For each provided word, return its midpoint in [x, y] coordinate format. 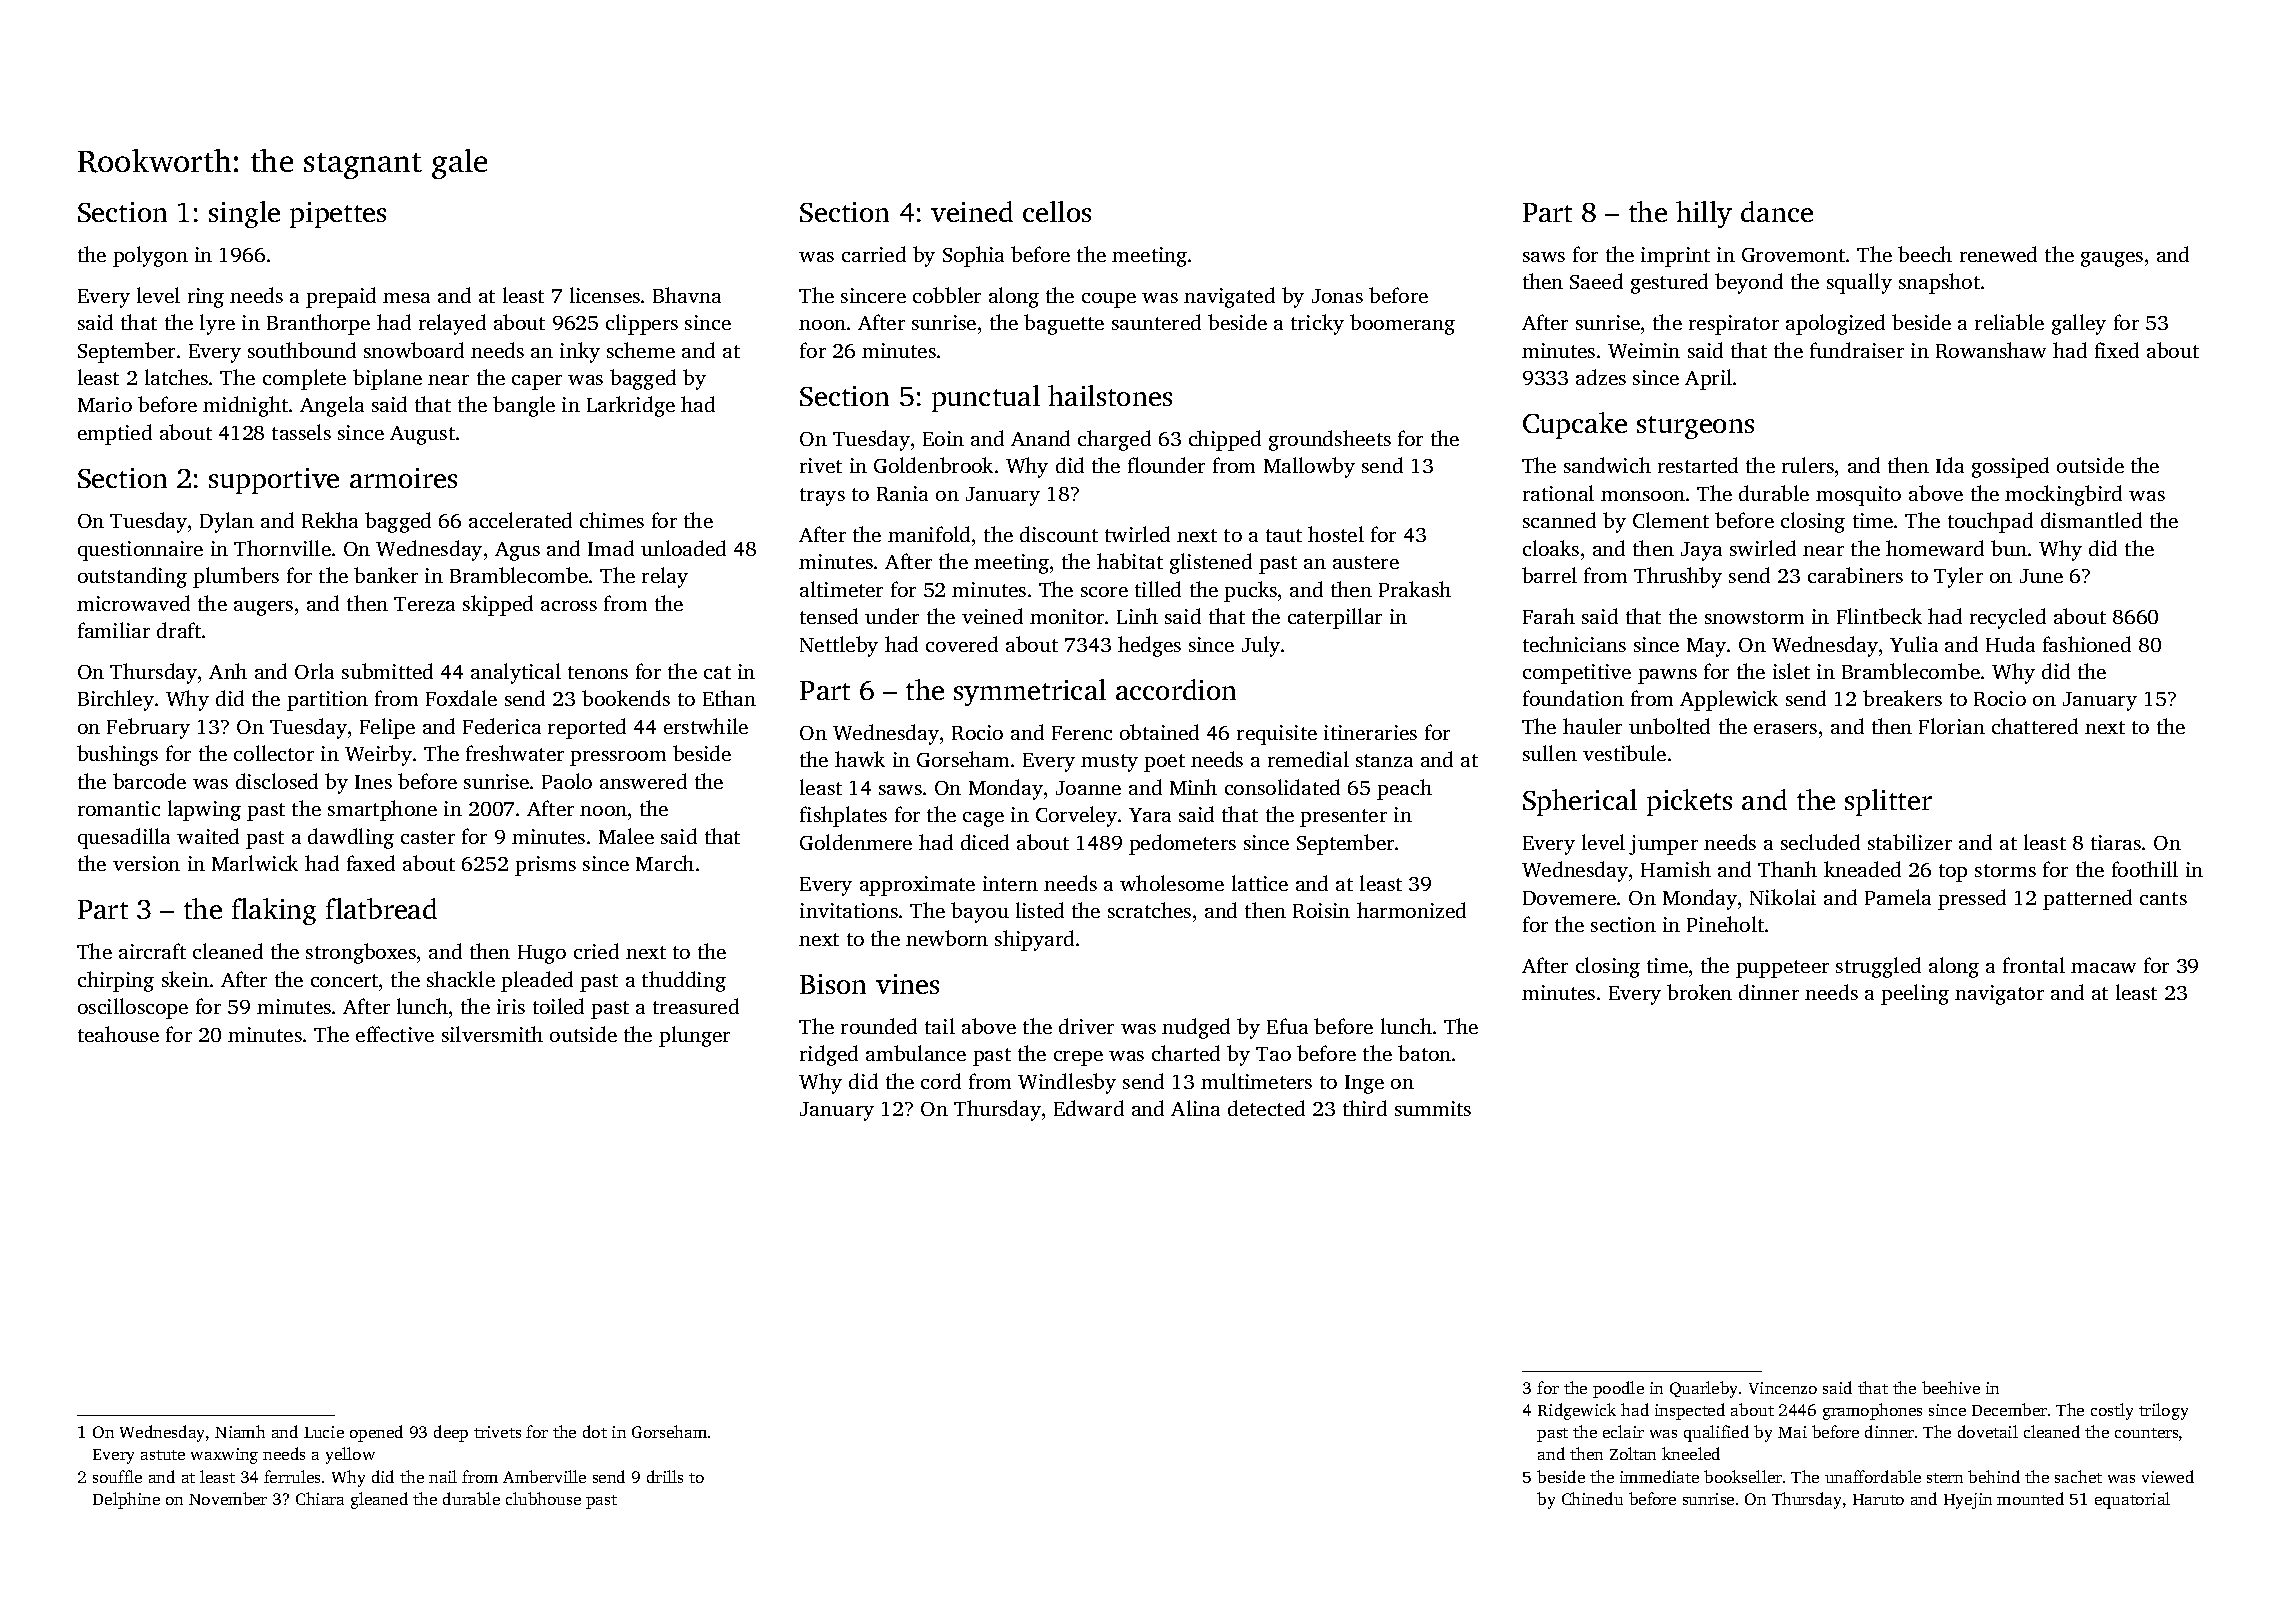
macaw [2103, 968]
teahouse [118, 1034]
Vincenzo [1783, 1388]
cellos [1057, 211]
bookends [626, 698]
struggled [1878, 967]
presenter [1343, 818]
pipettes [338, 215]
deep [451, 1433]
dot [595, 1431]
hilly [1704, 214]
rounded [879, 1026]
